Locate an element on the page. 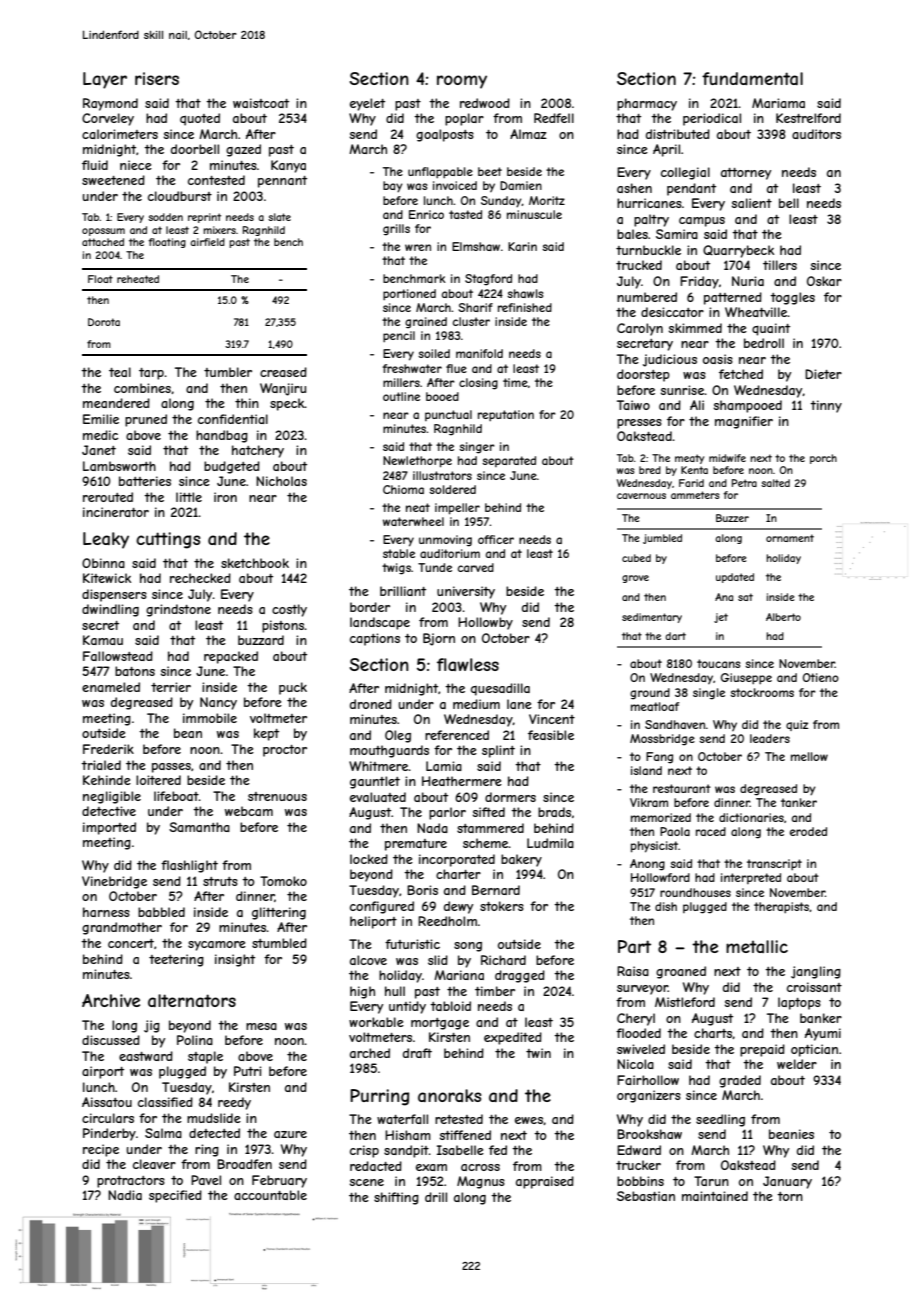  cubed is located at coordinates (636, 558).
